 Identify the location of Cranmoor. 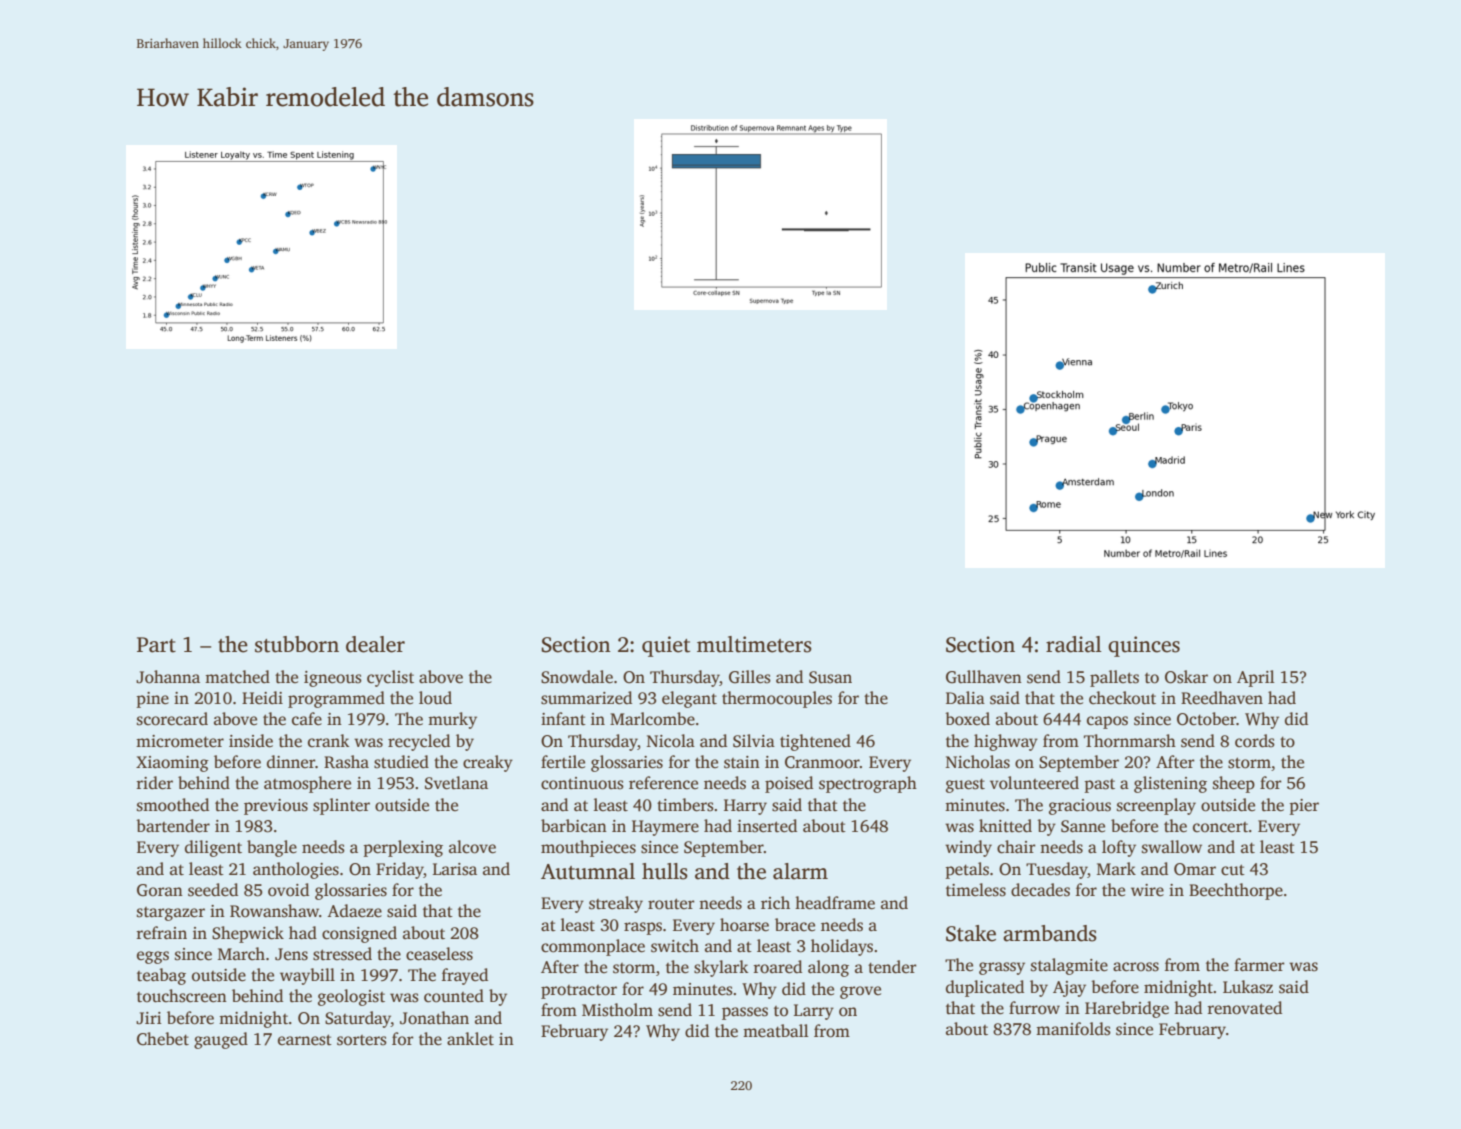
(822, 762).
